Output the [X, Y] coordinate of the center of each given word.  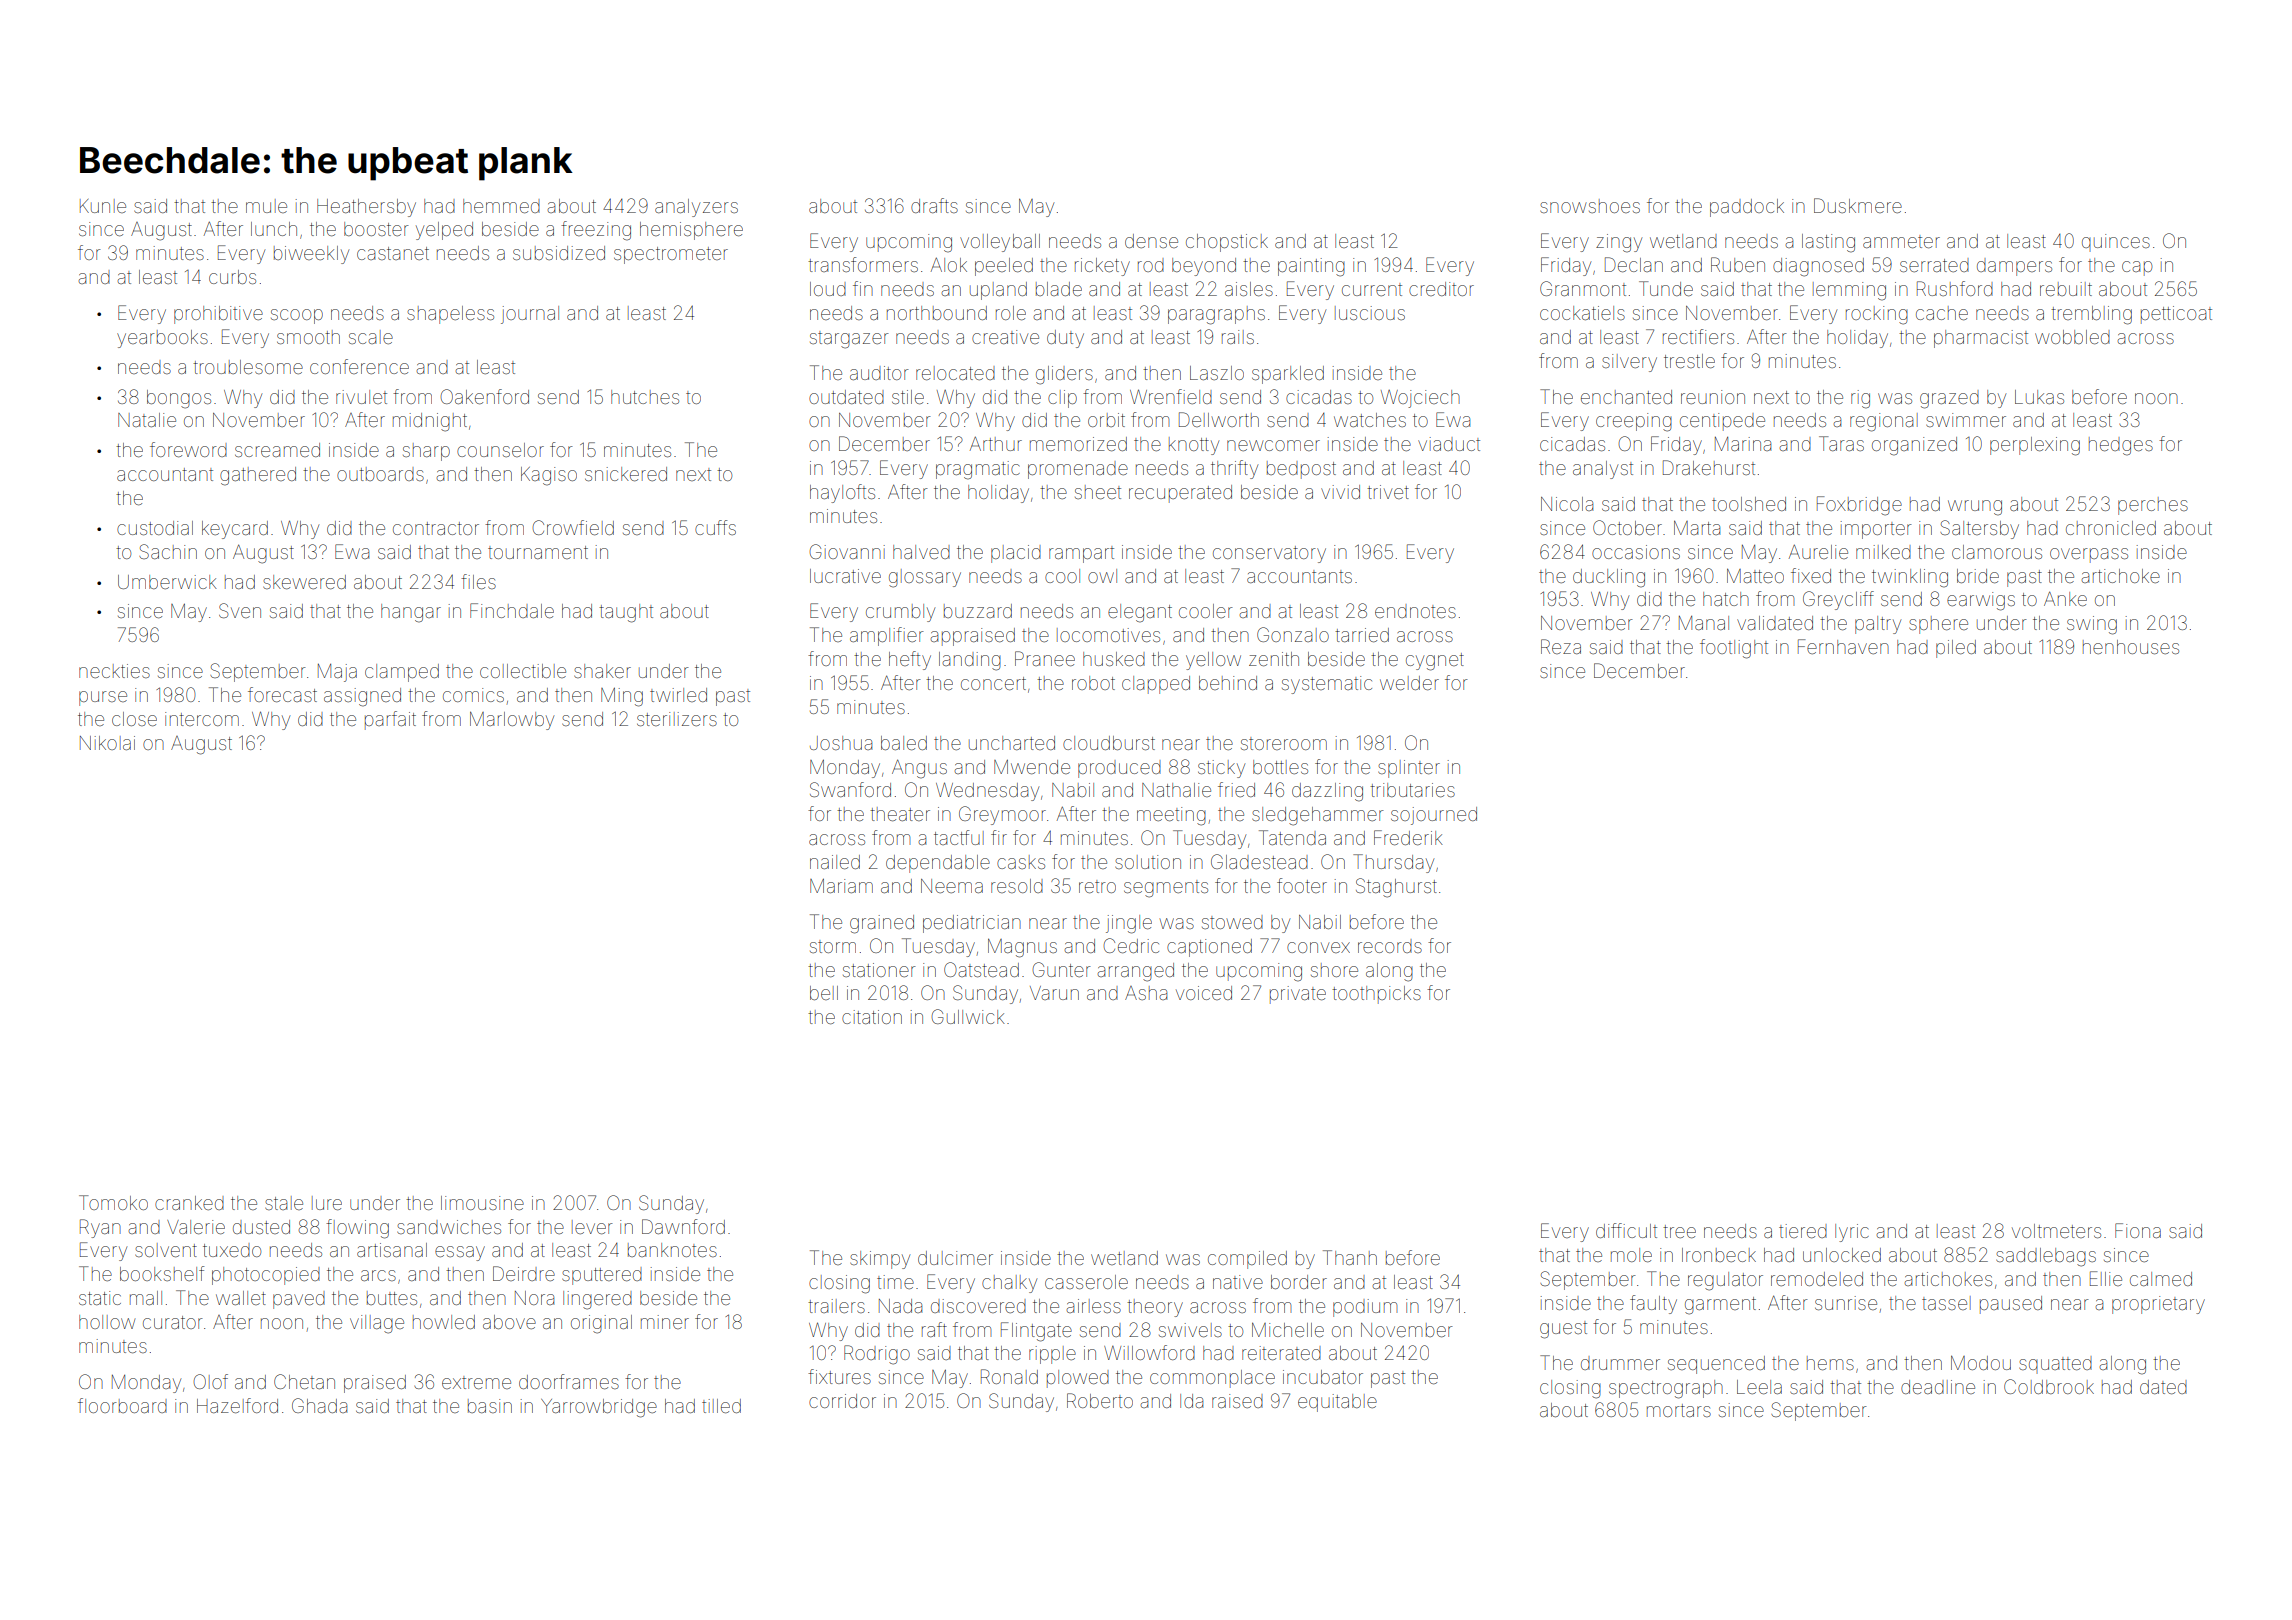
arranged [1135, 972]
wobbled [2072, 337]
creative [1005, 337]
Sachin [168, 551]
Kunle [103, 206]
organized [1914, 446]
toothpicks [1376, 995]
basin [490, 1406]
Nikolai [107, 743]
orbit [1106, 420]
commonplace [1212, 1379]
